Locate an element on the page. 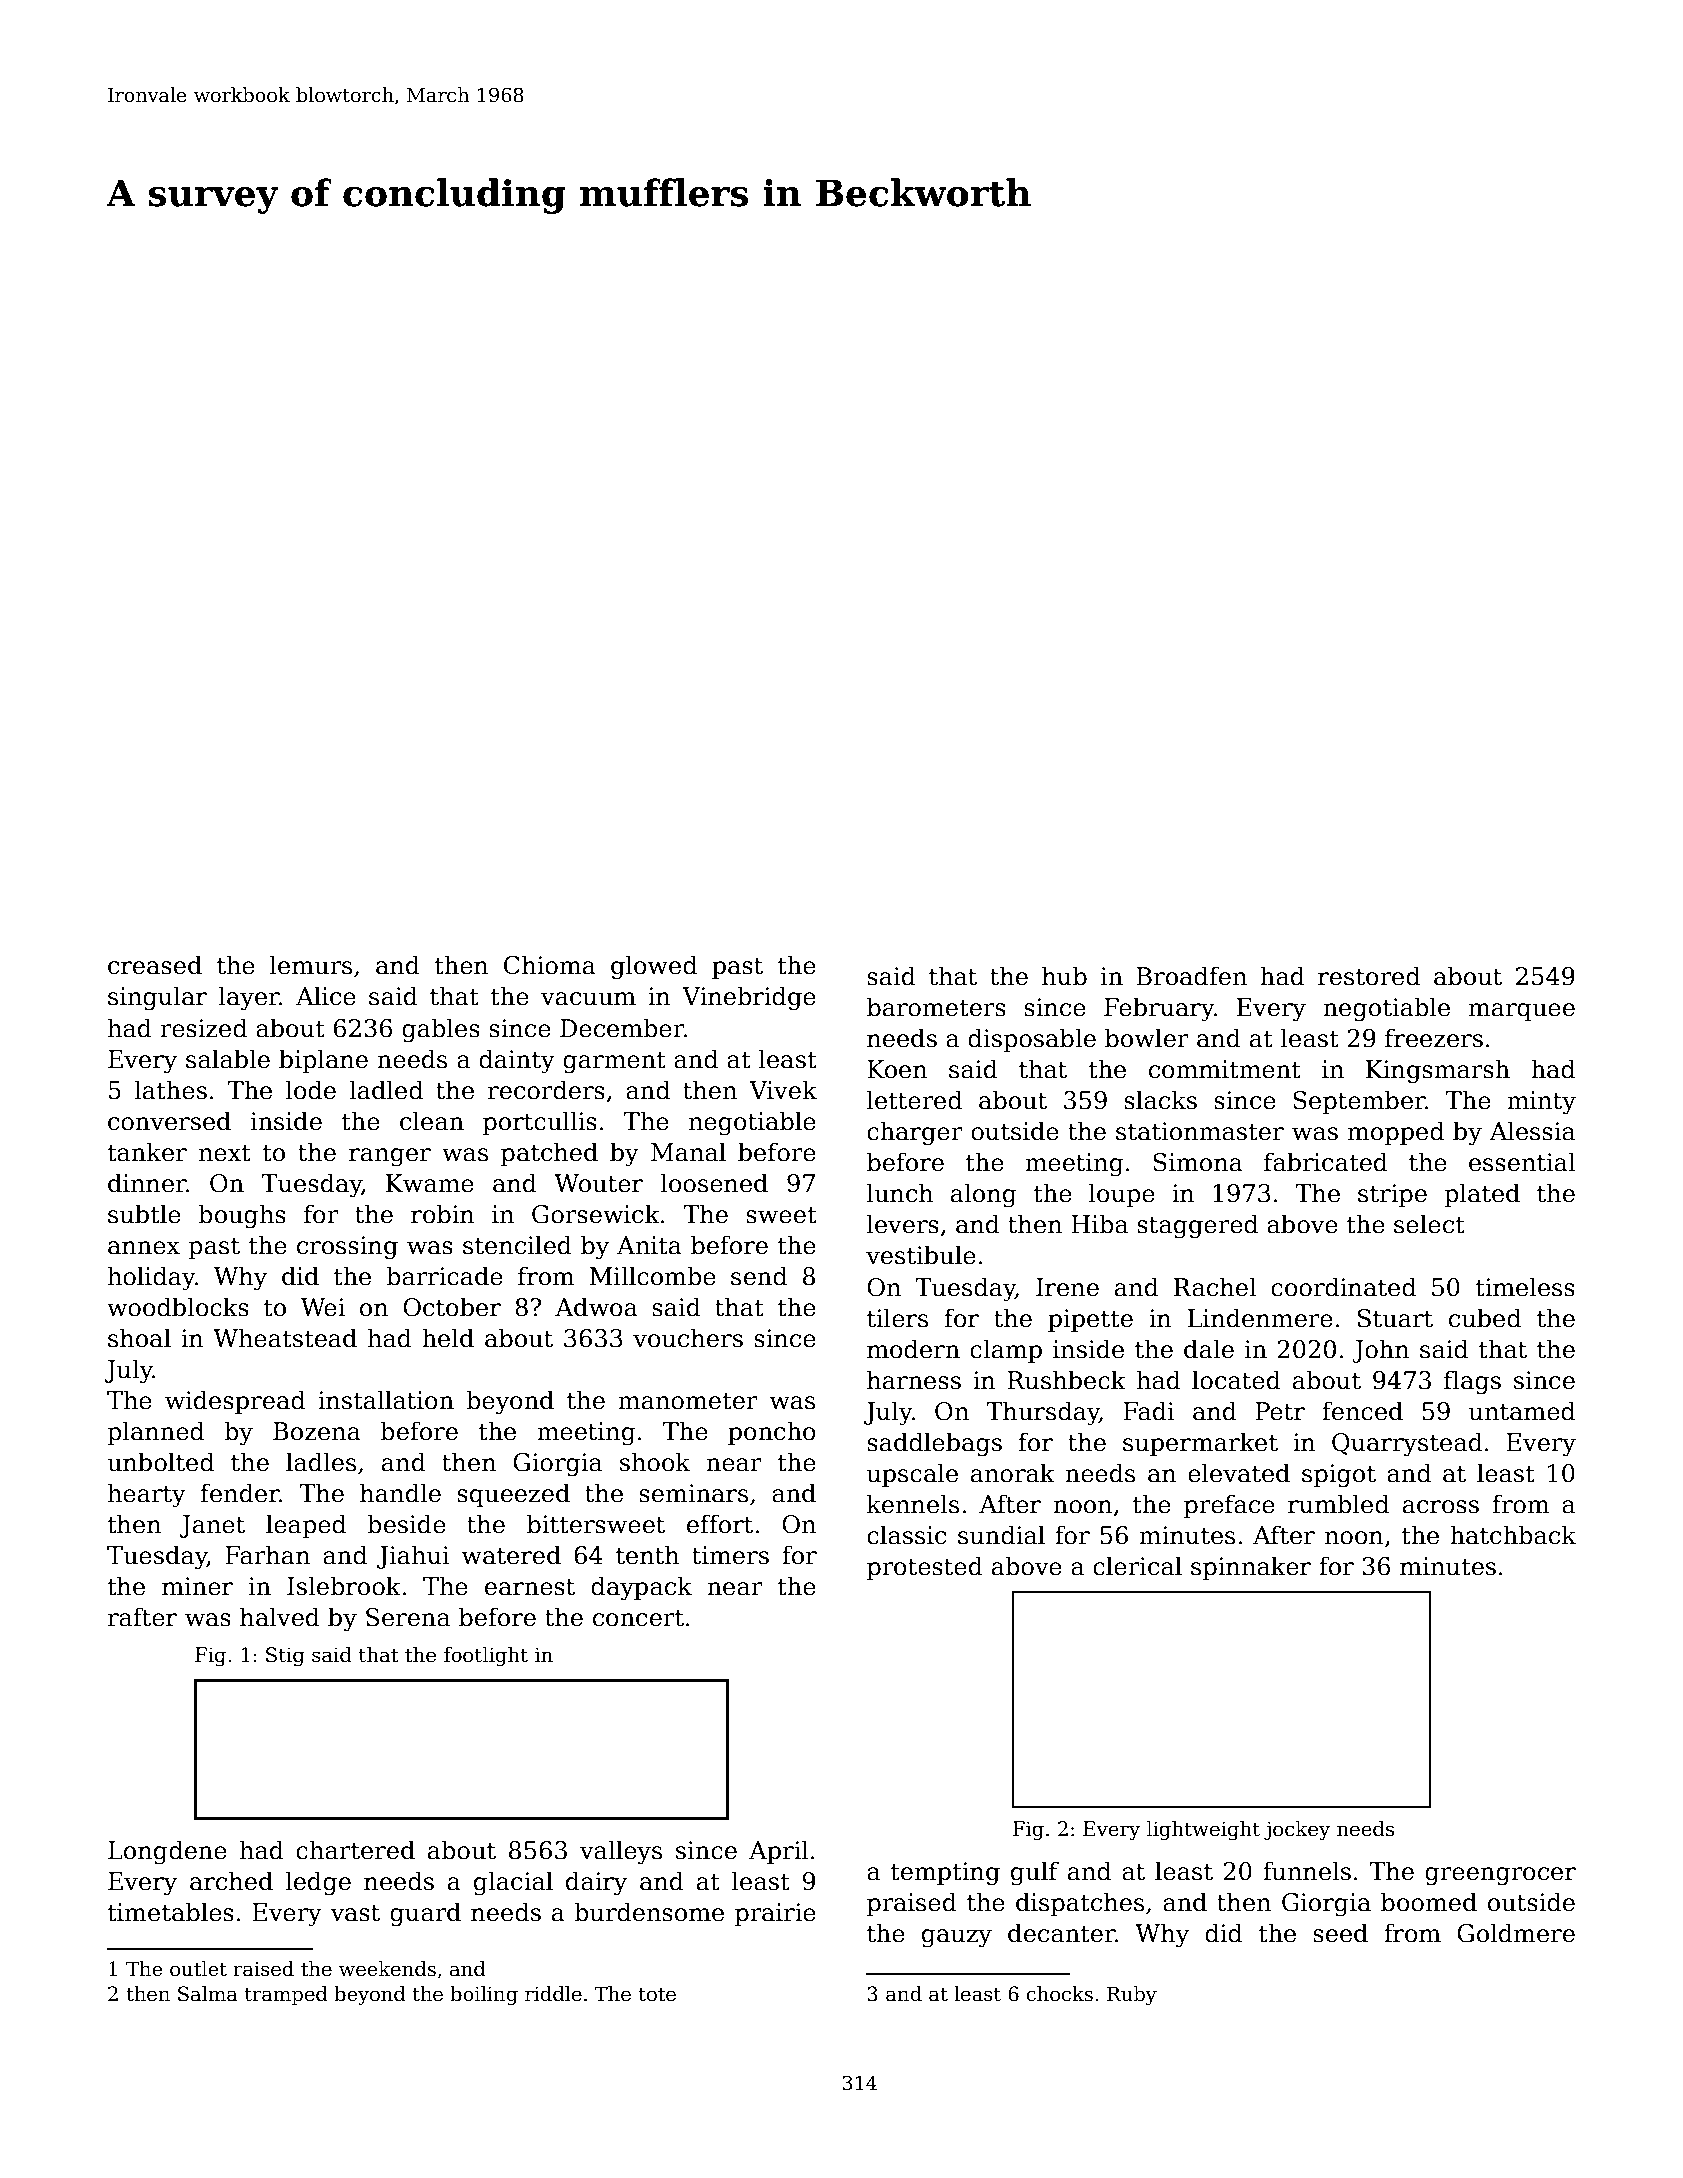  Salma is located at coordinates (208, 1994).
